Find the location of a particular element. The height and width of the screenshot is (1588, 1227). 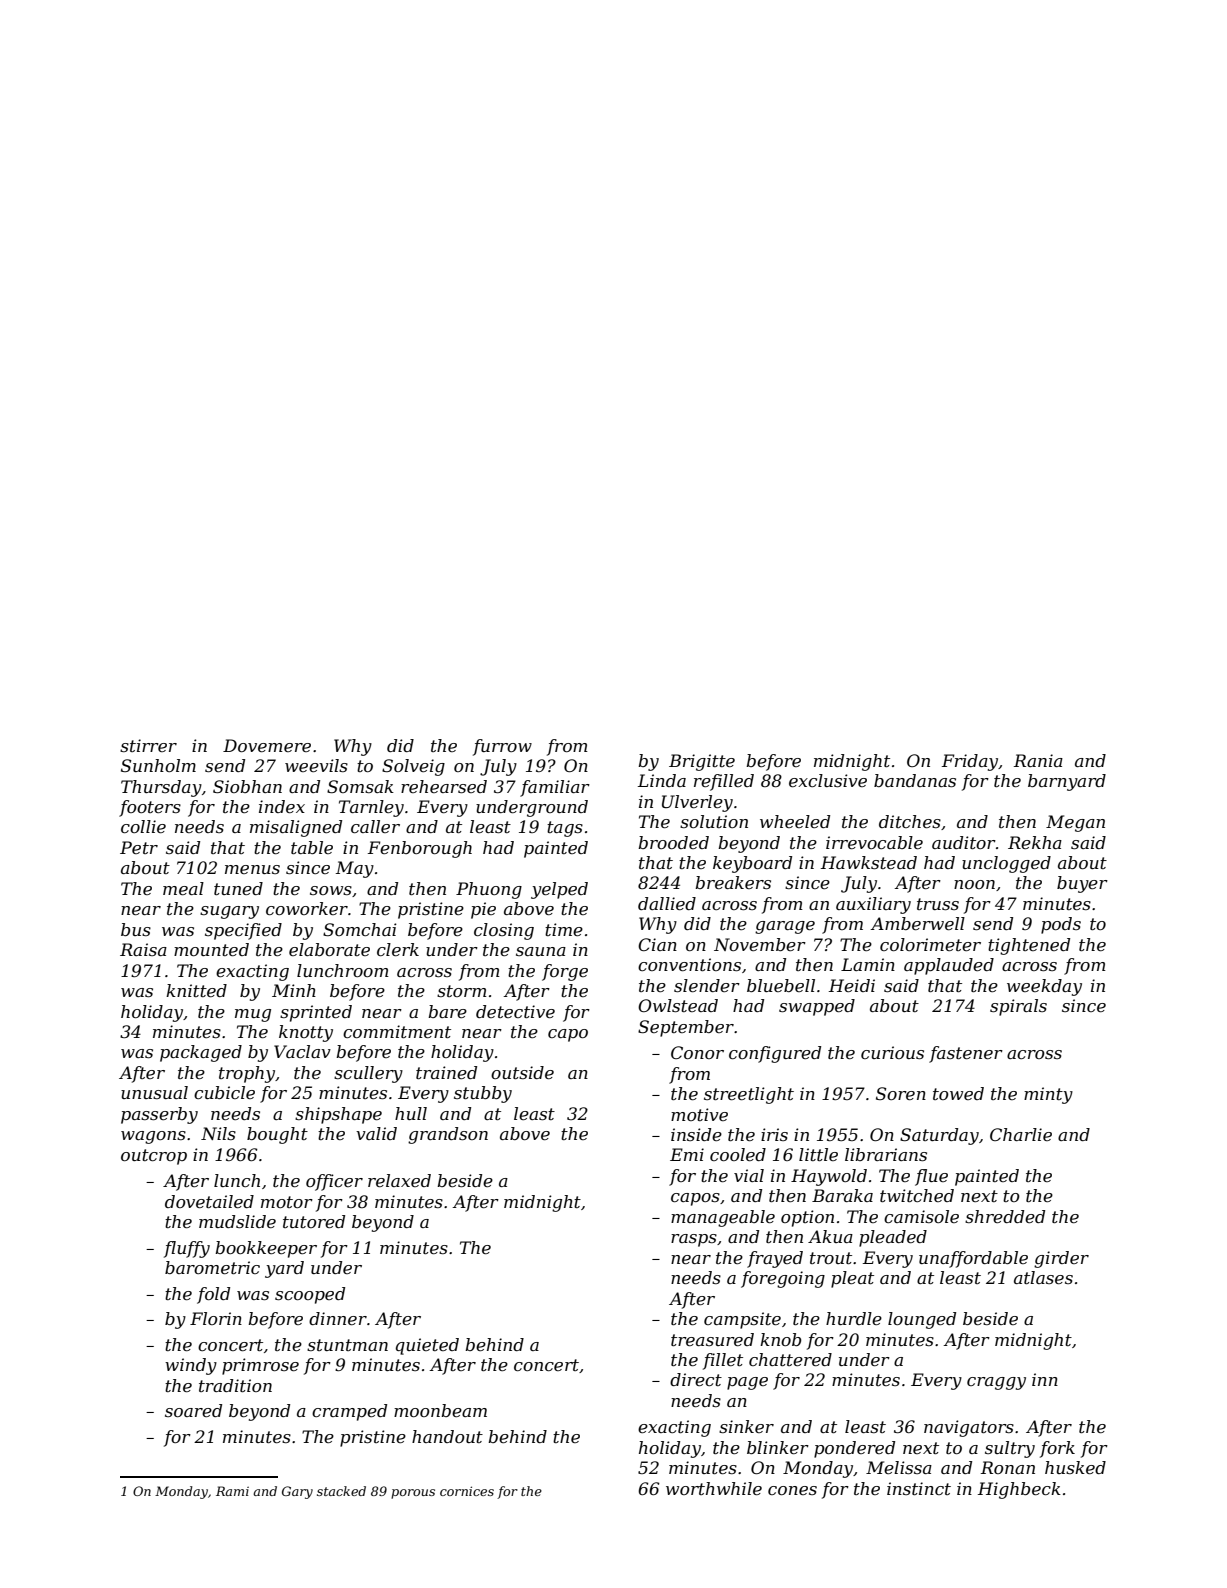

weekday is located at coordinates (1044, 987).
